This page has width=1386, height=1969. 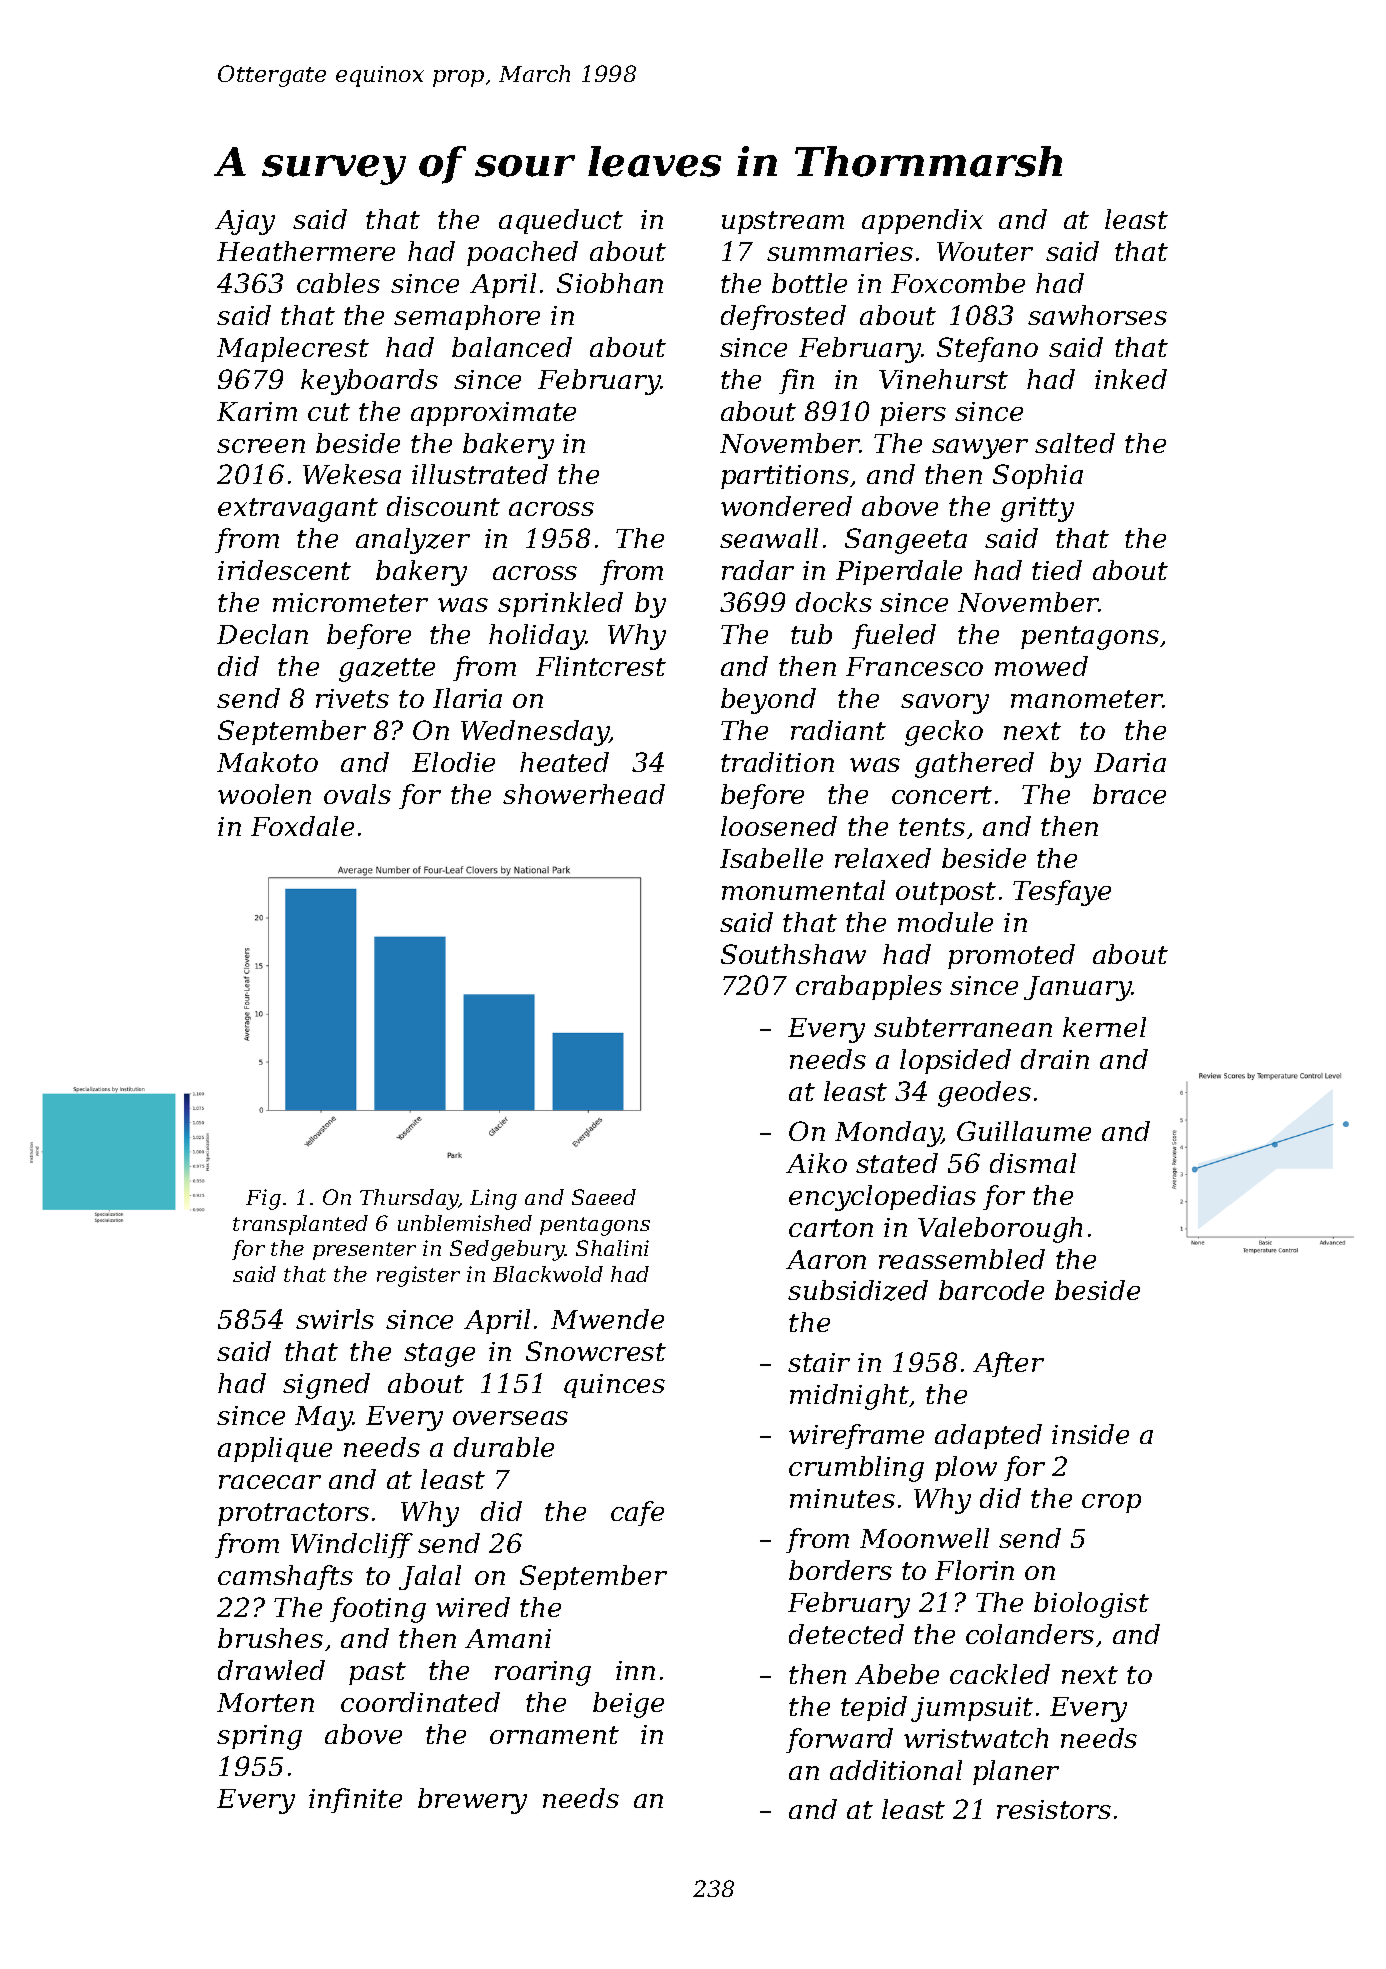 I want to click on Saeed, so click(x=604, y=1197).
